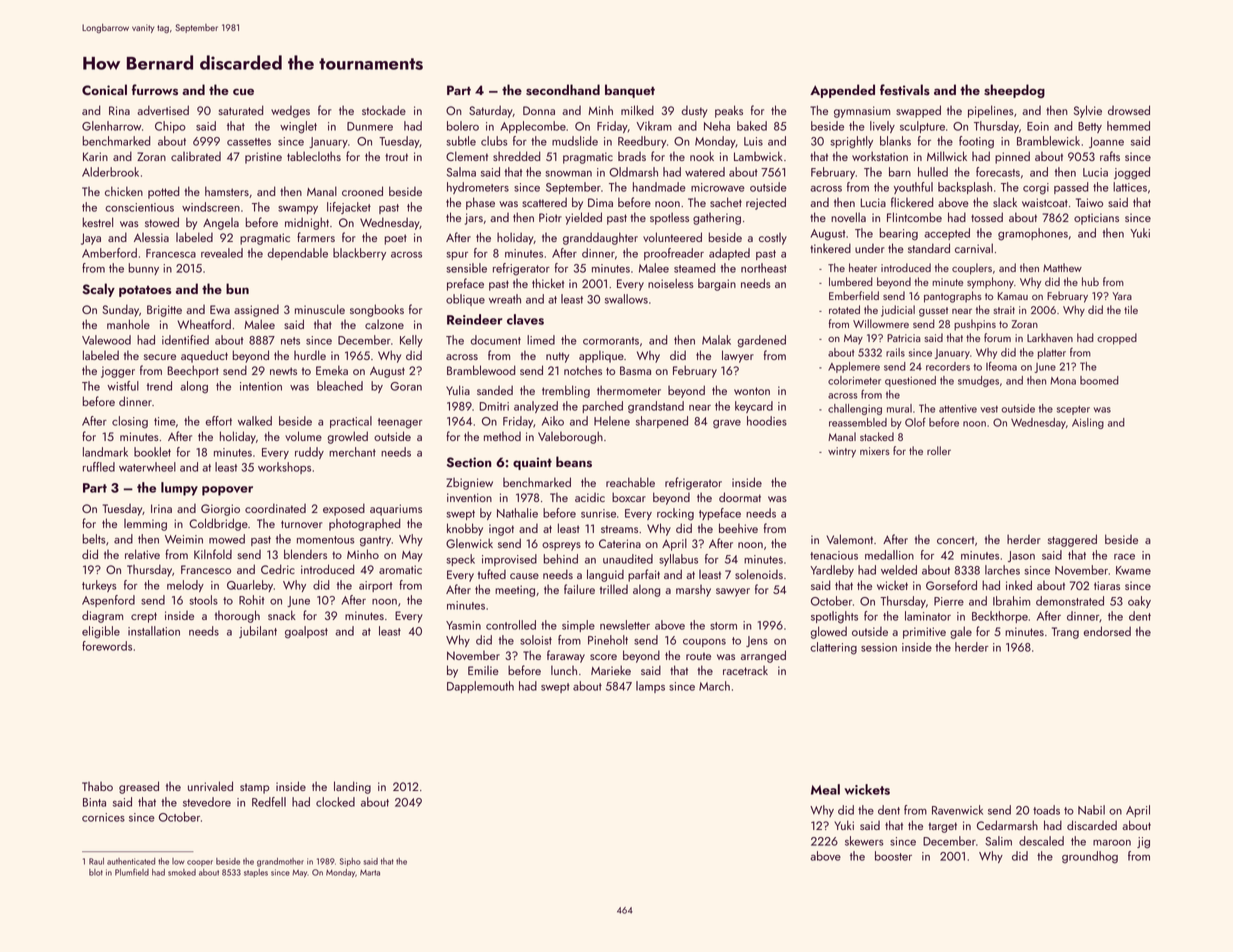 Image resolution: width=1233 pixels, height=952 pixels. Describe the element at coordinates (834, 555) in the image. I see `tenacious` at that location.
